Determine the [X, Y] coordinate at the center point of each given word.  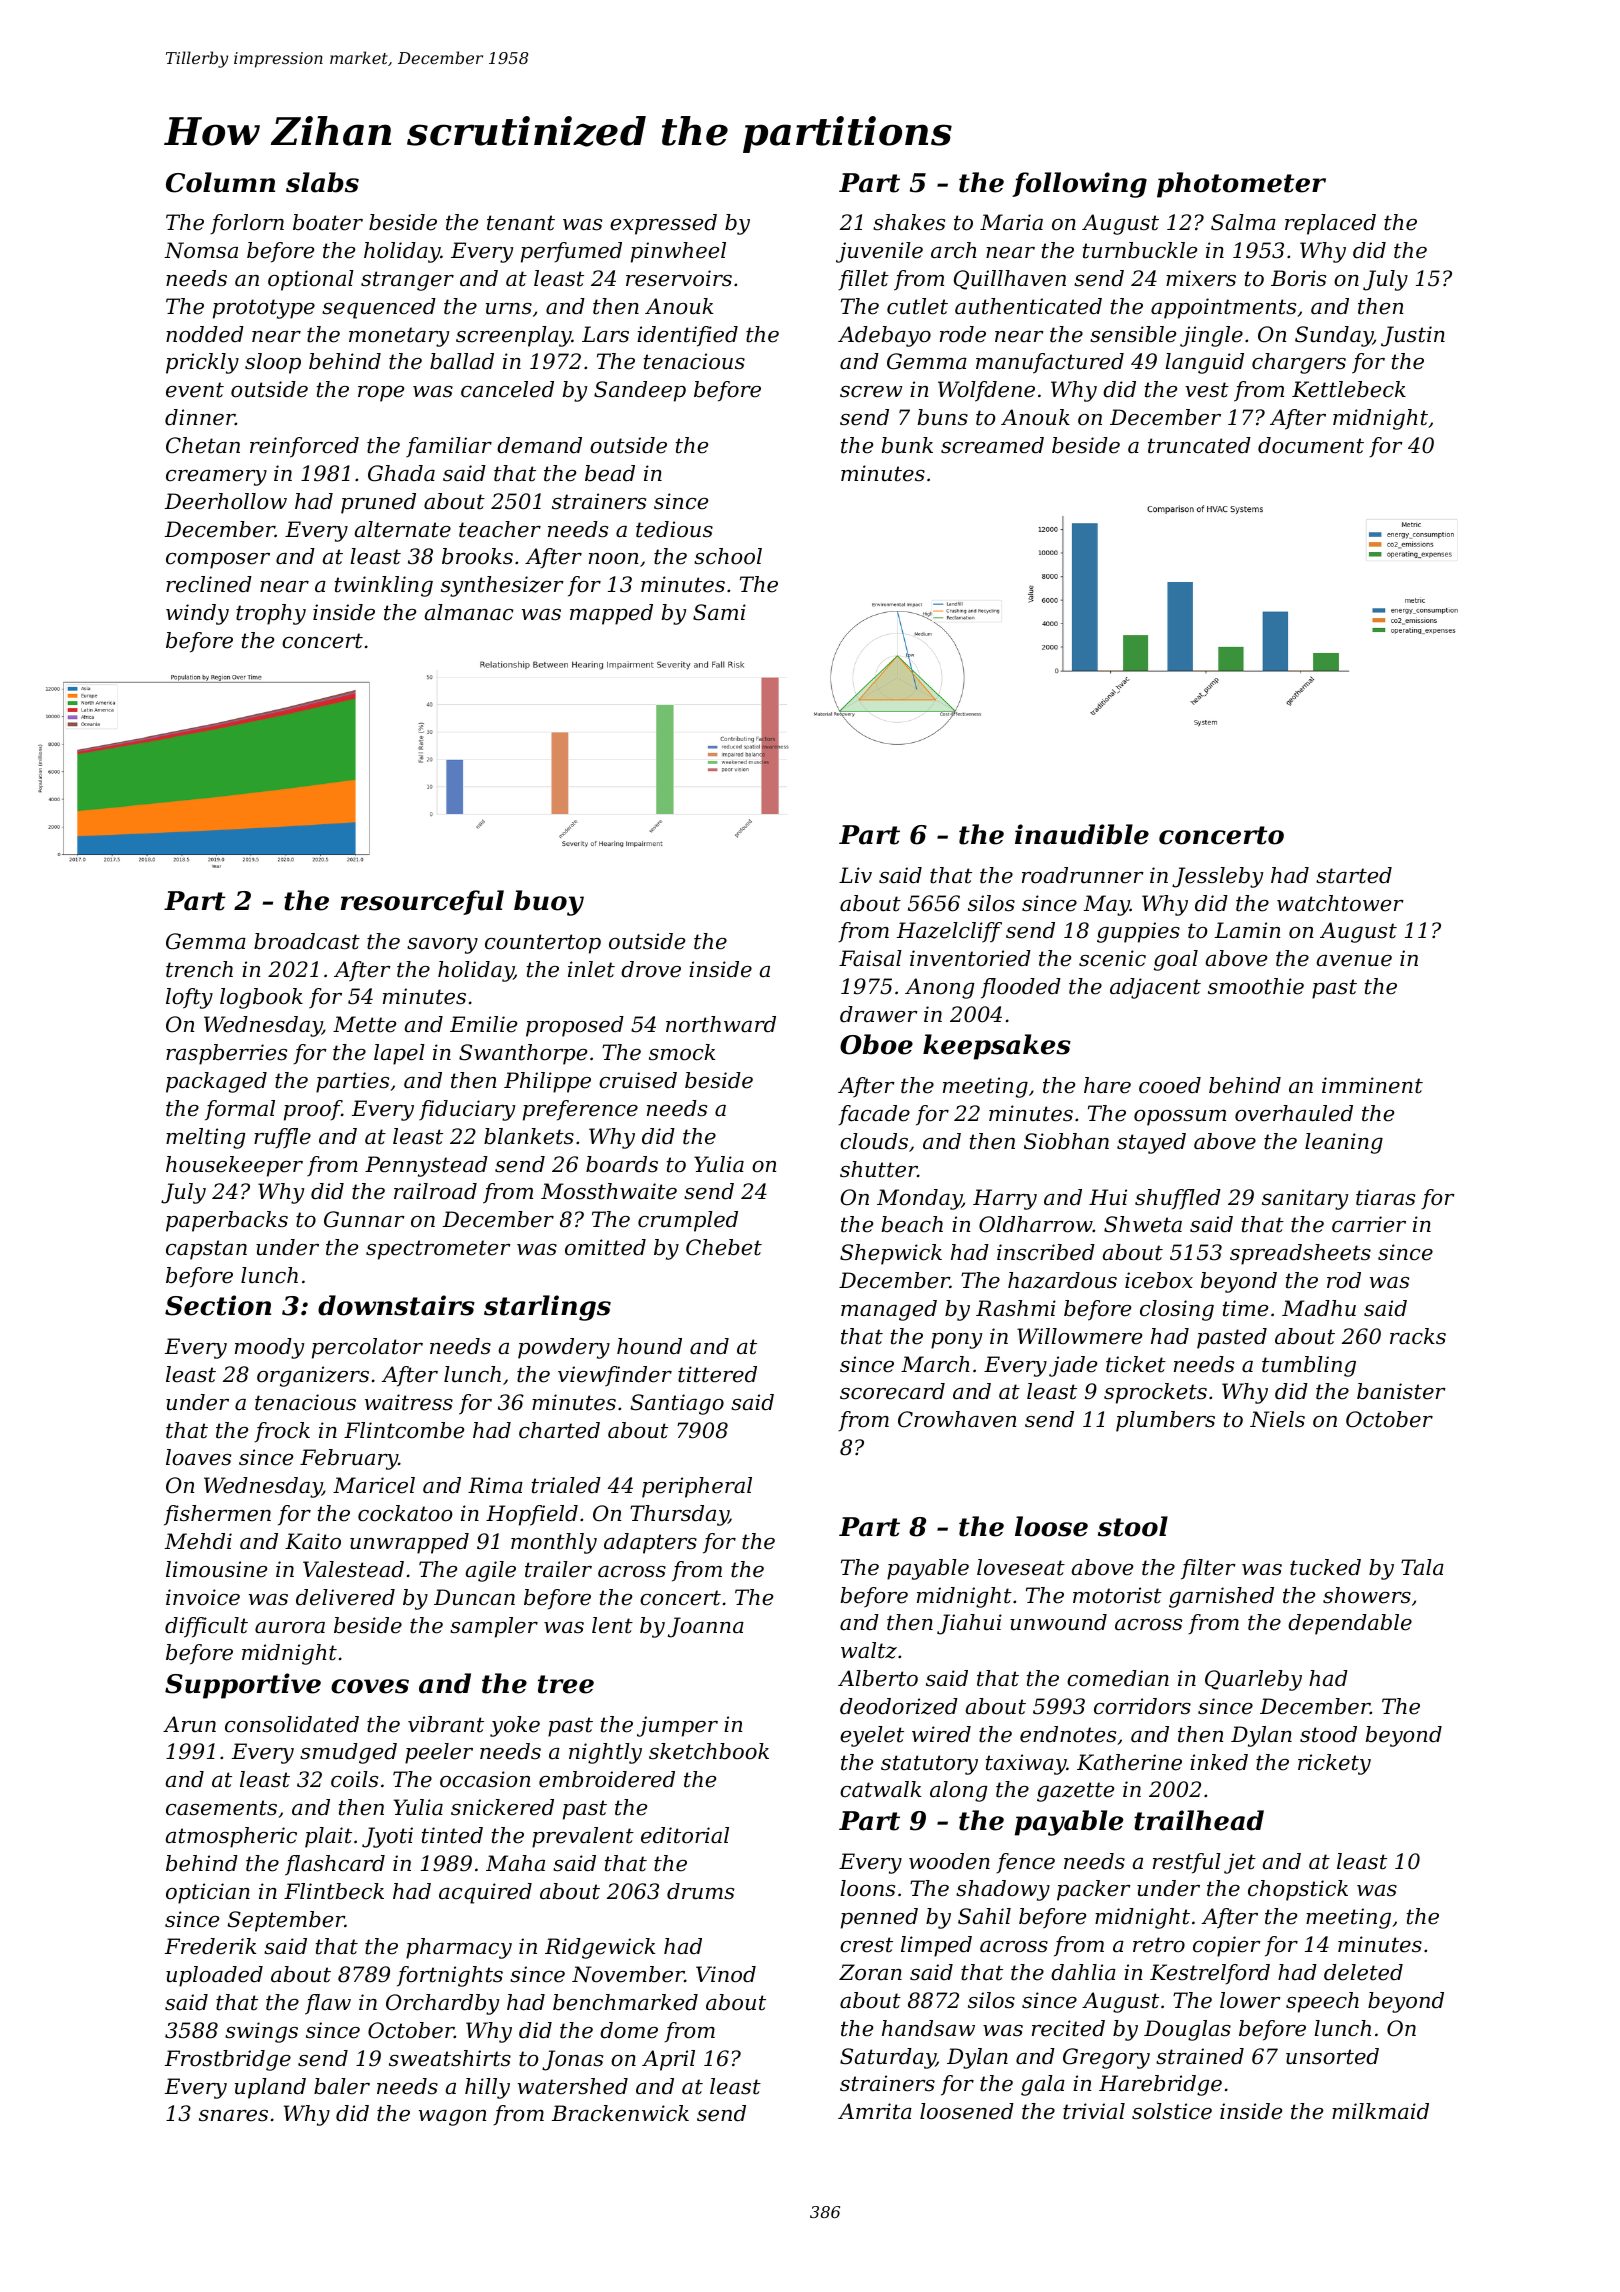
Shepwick [891, 1254]
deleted [1363, 1972]
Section [218, 1305]
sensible [1133, 334]
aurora [290, 1628]
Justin [1413, 336]
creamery [216, 478]
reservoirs [679, 278]
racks [1418, 1336]
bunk [907, 445]
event [195, 390]
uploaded [214, 1976]
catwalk [880, 1789]
